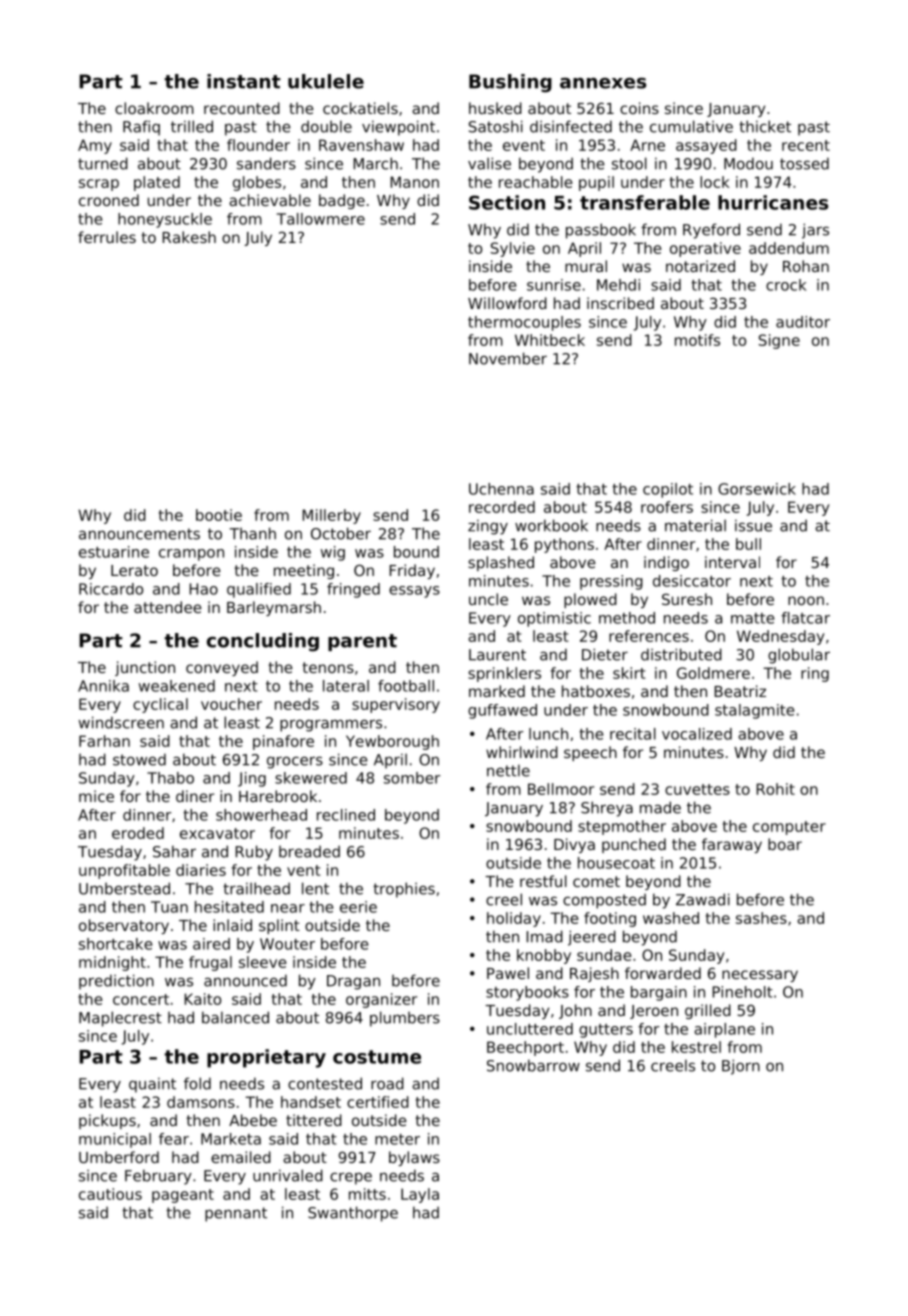 The height and width of the screenshot is (1316, 908). I want to click on annexes, so click(603, 83).
